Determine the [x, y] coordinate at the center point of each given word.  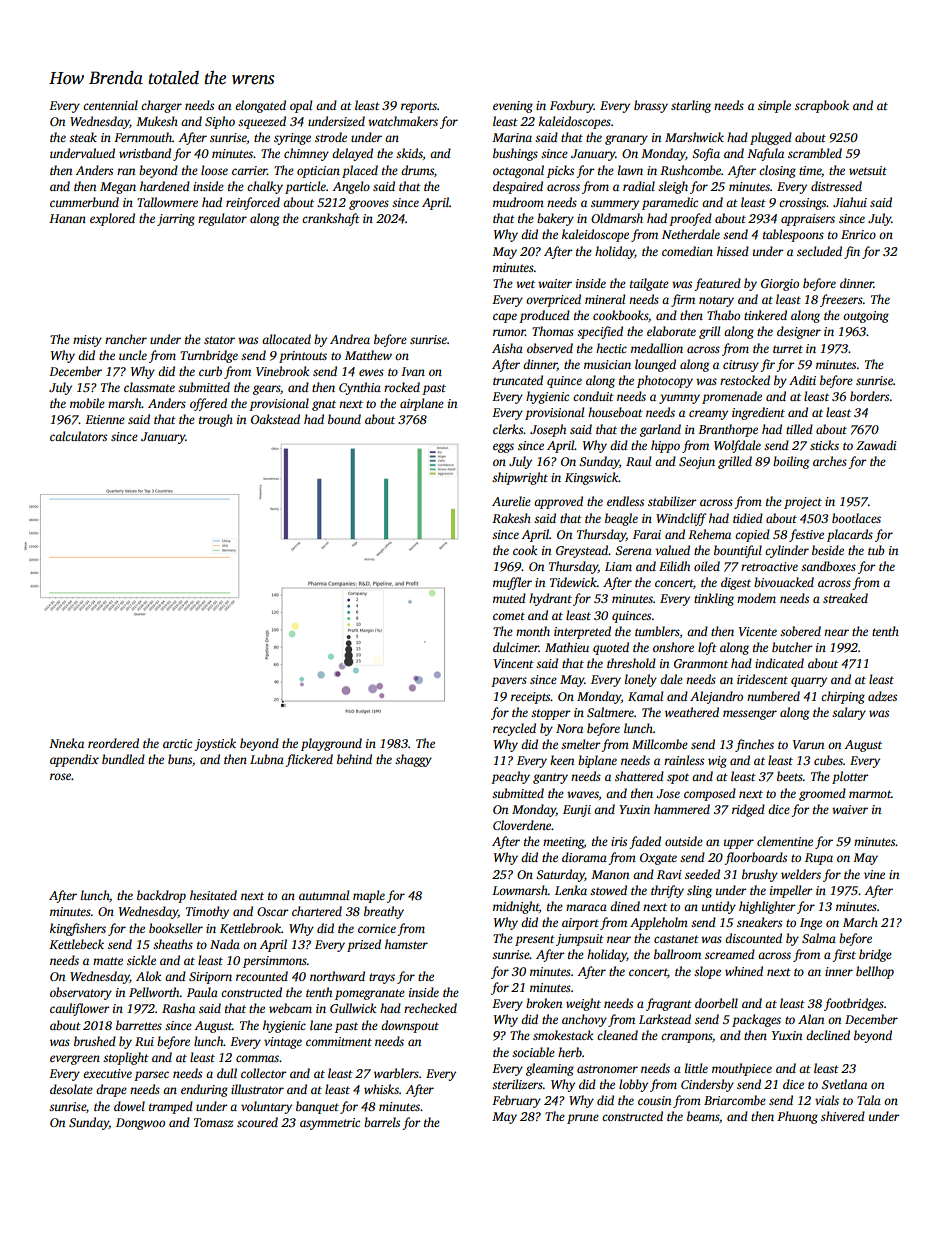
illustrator [257, 1089]
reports [419, 107]
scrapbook [822, 106]
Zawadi [876, 445]
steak [83, 137]
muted [509, 598]
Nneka [66, 743]
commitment [339, 1041]
